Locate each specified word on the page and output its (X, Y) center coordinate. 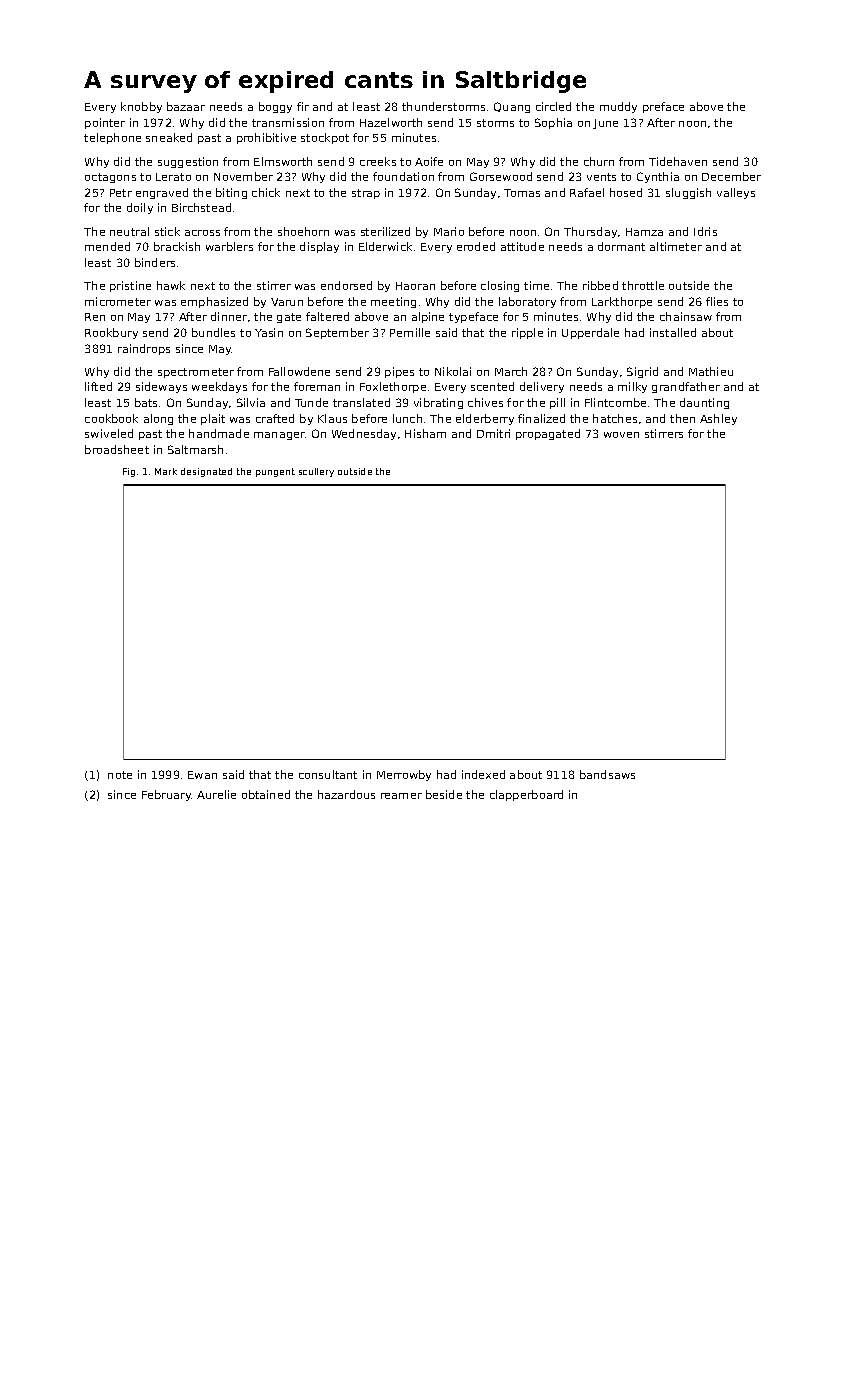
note (120, 775)
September (337, 333)
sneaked (169, 137)
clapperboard (526, 795)
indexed (483, 774)
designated (206, 472)
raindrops (144, 349)
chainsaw (686, 316)
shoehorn (303, 231)
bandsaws (607, 774)
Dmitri (493, 433)
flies (717, 301)
